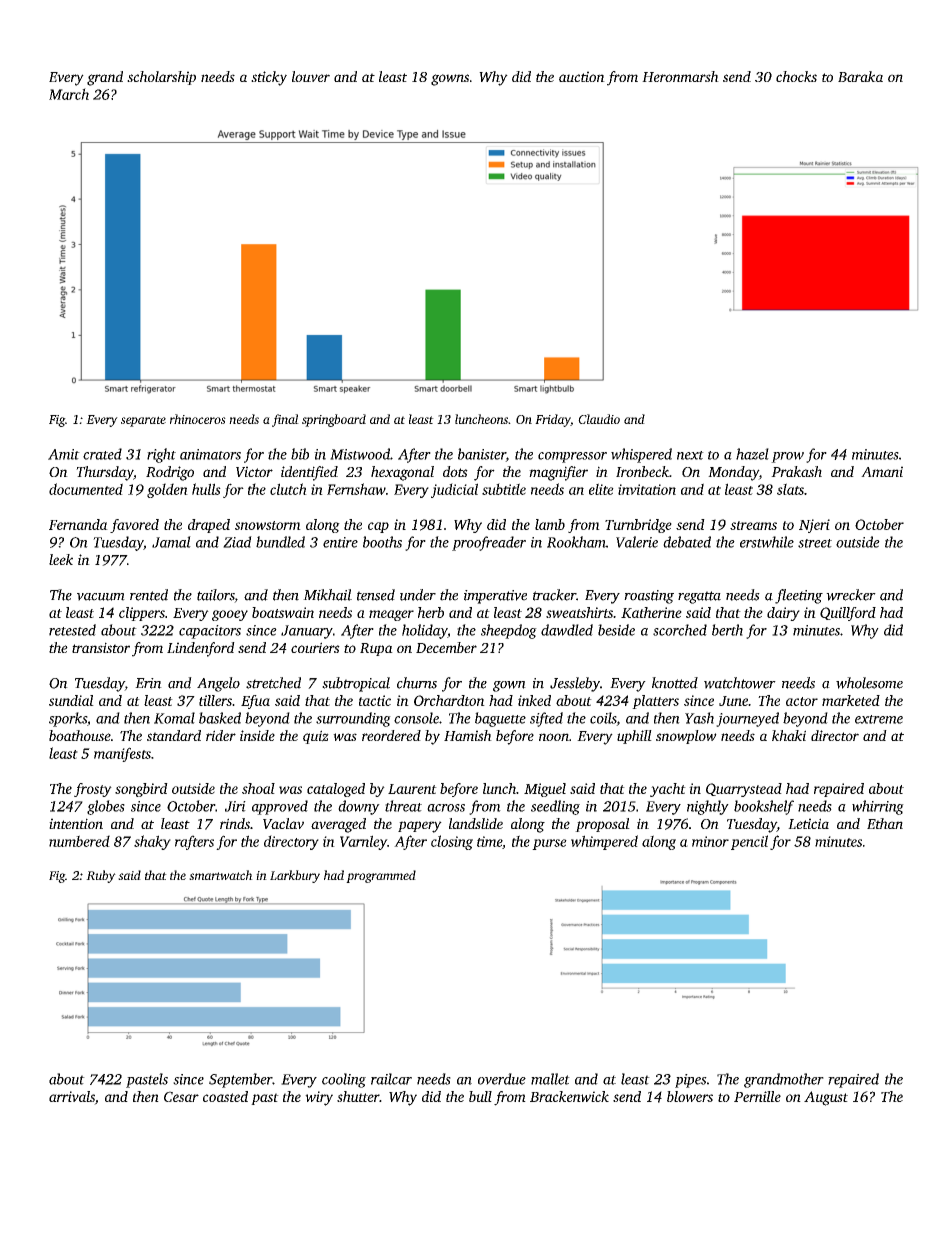 This screenshot has width=952, height=1233. What do you see at coordinates (161, 78) in the screenshot?
I see `scholarship` at bounding box center [161, 78].
